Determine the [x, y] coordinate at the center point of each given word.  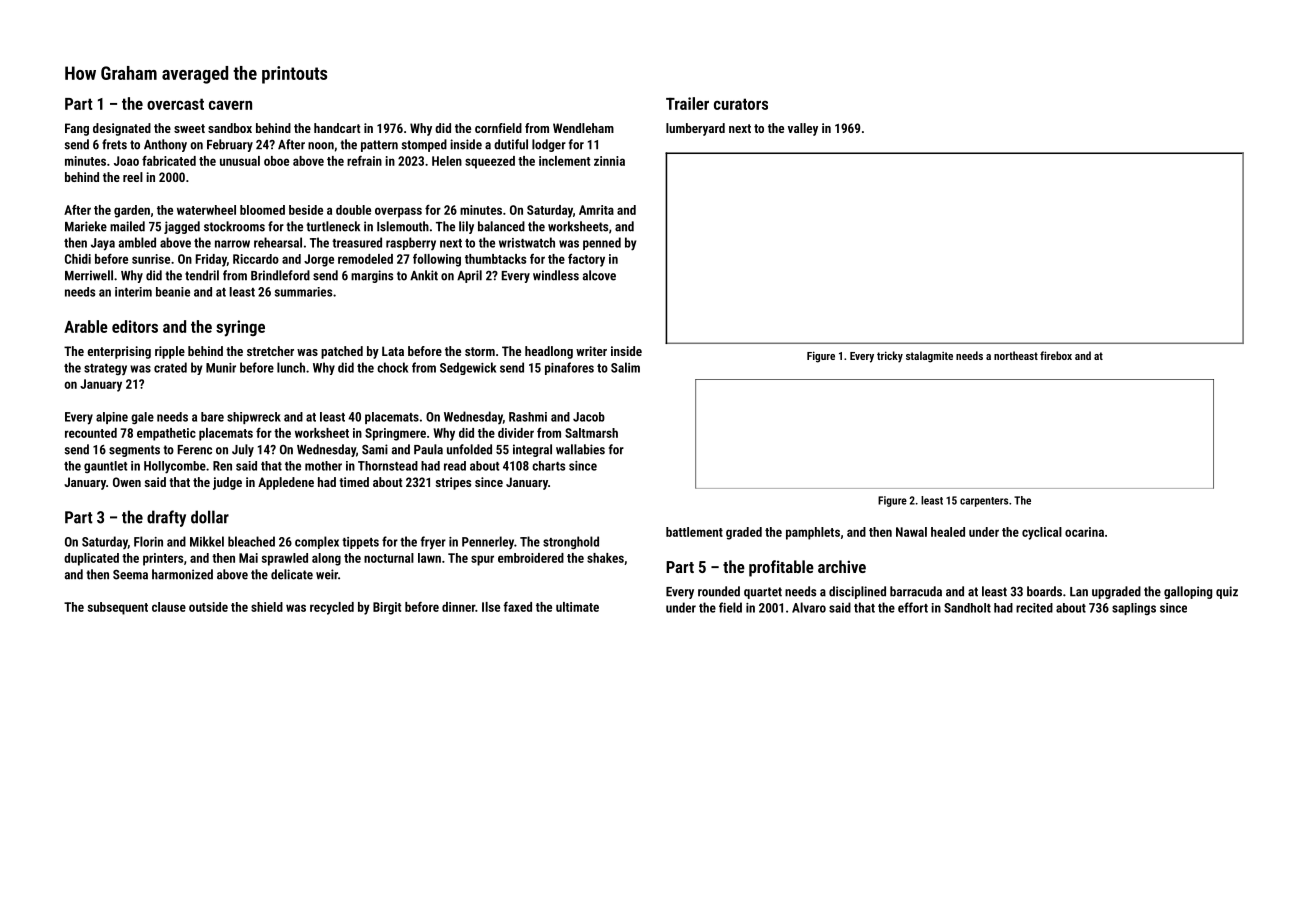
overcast [175, 104]
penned [602, 243]
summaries [303, 292]
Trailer [687, 103]
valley [803, 129]
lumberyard [695, 129]
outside [208, 607]
